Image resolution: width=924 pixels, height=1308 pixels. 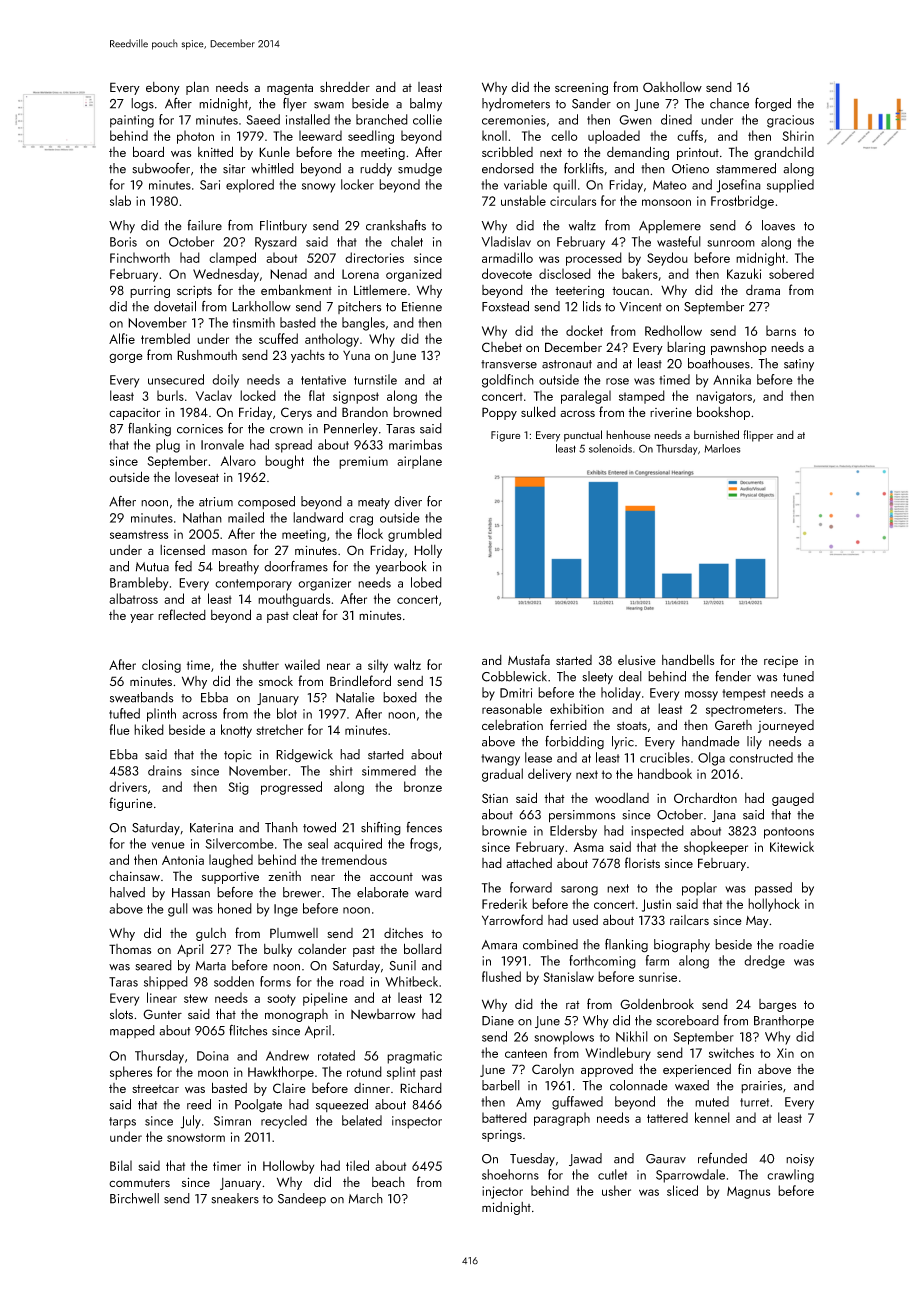 I want to click on Gareth, so click(x=733, y=725).
